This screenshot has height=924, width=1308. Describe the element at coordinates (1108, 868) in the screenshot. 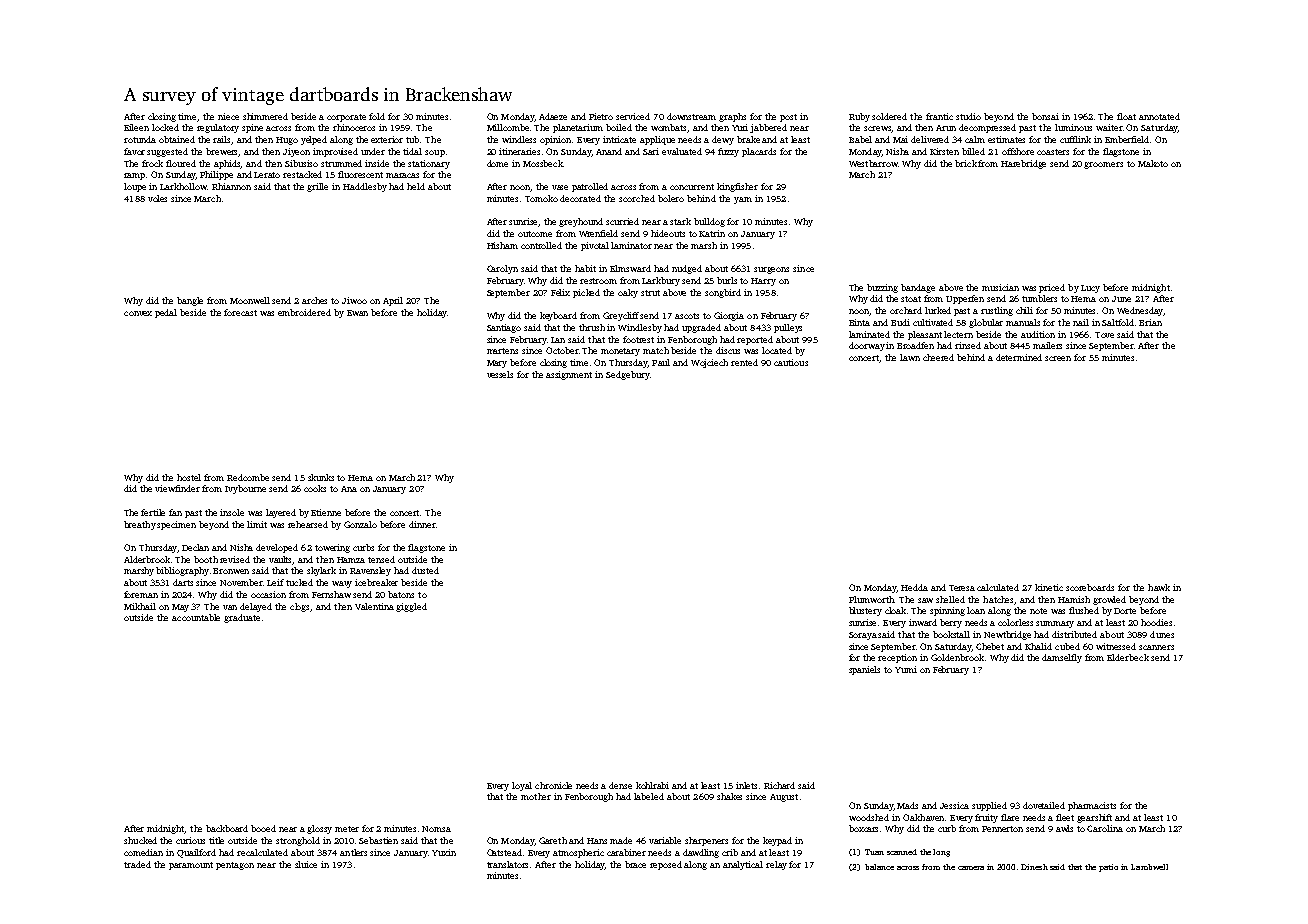

I see `patio` at that location.
